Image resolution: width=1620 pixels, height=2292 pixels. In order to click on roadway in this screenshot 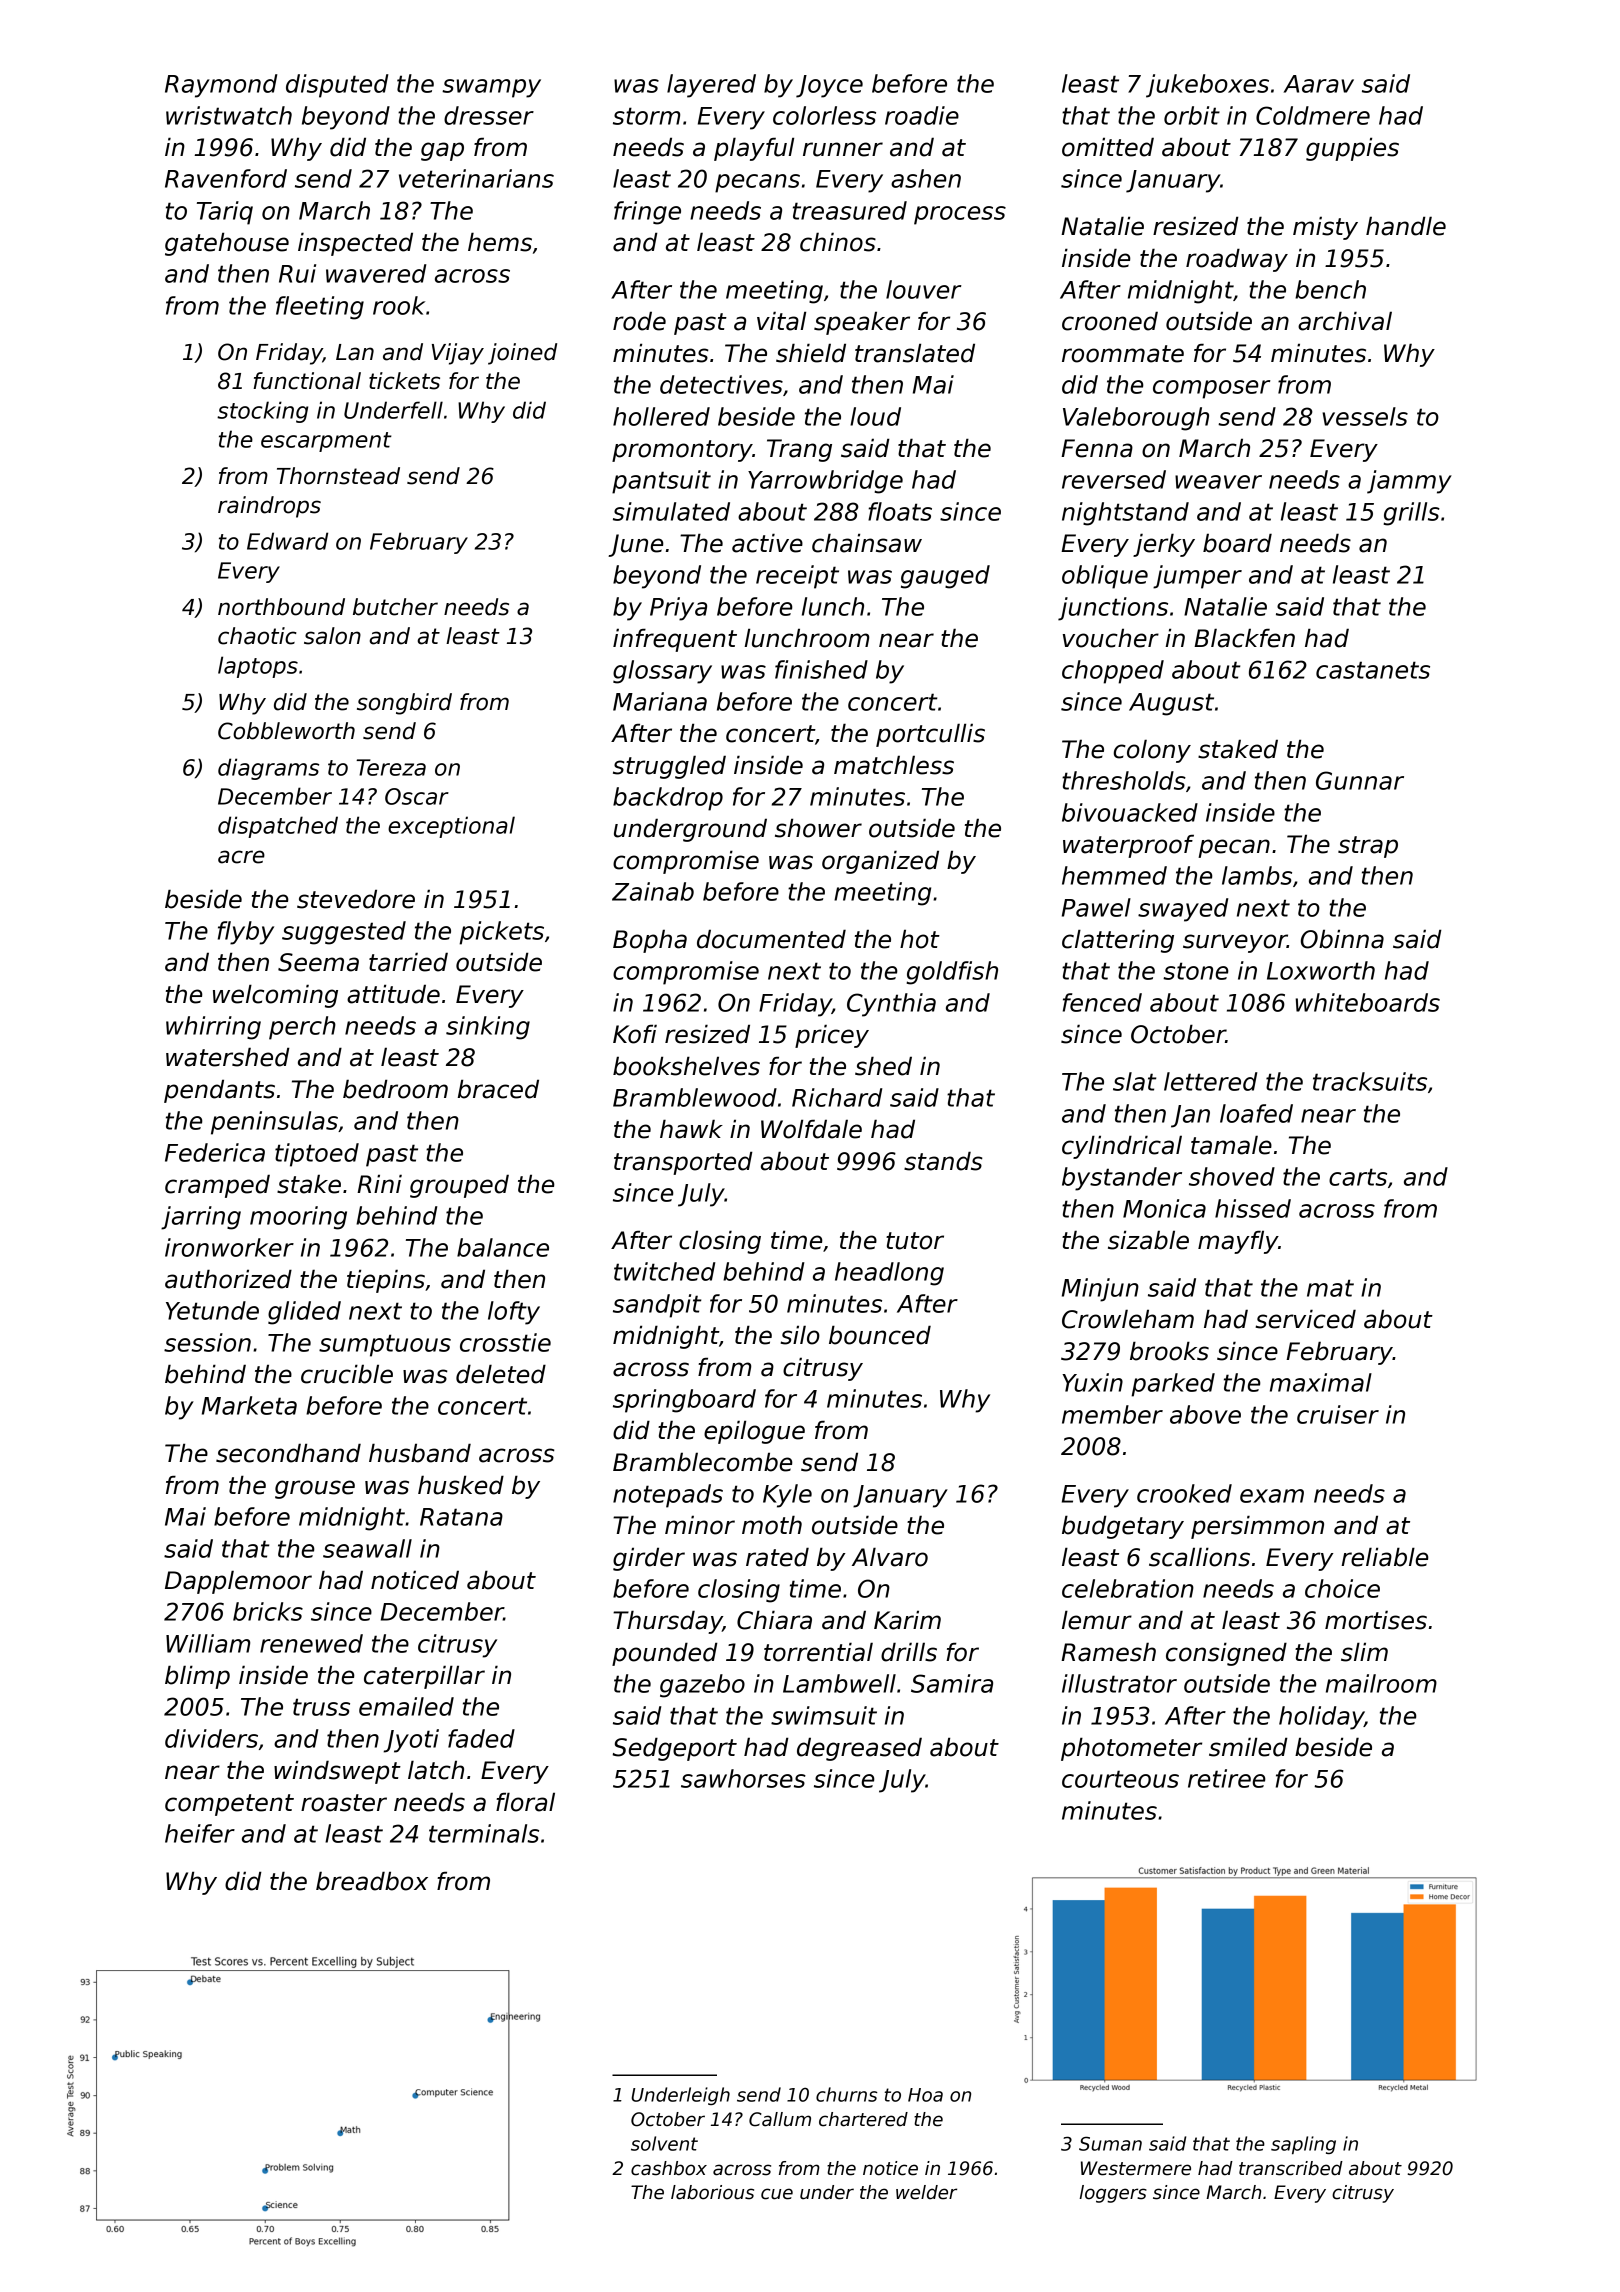, I will do `click(1237, 260)`.
